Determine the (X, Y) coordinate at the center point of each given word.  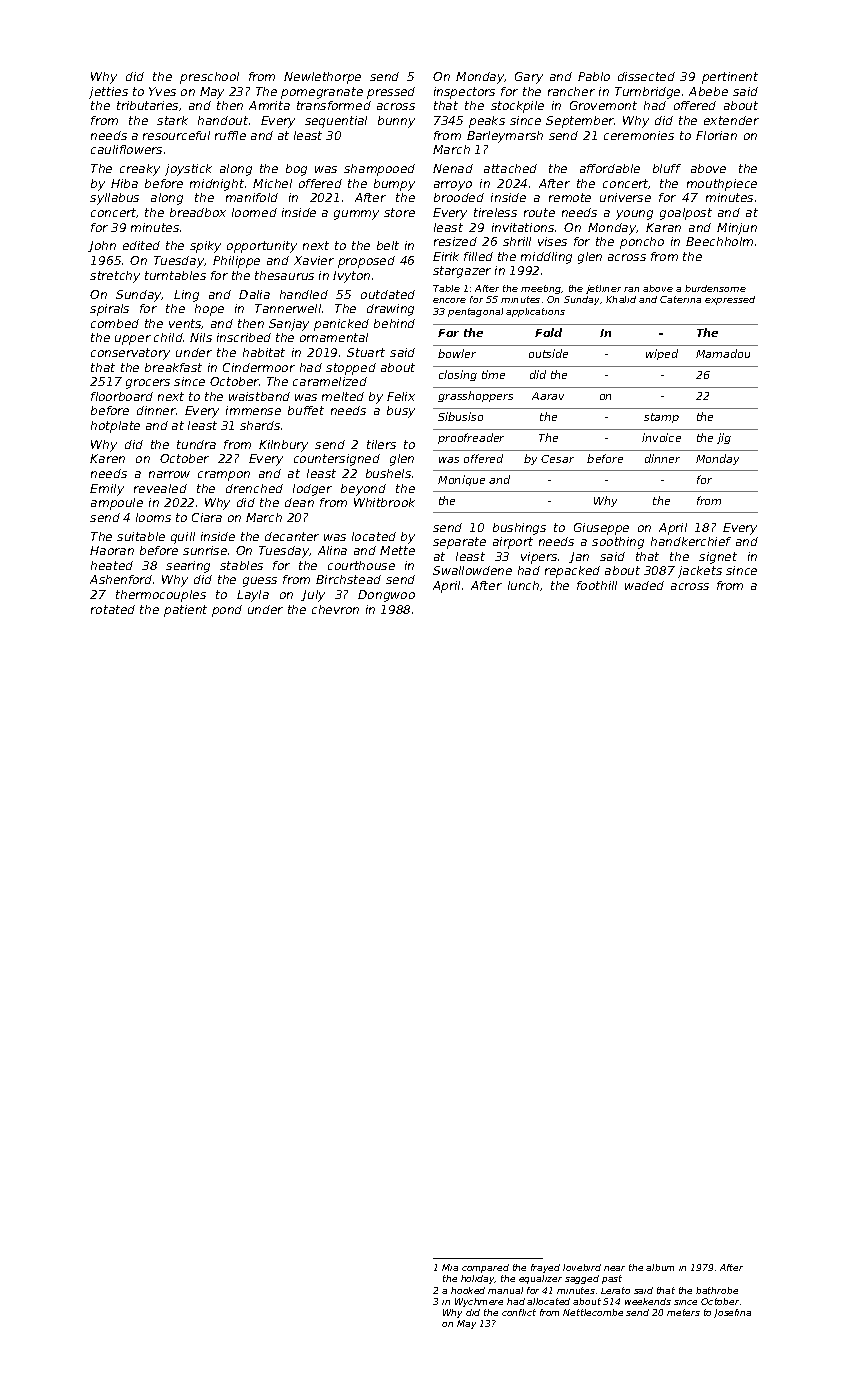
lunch (523, 585)
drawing (390, 310)
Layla (253, 596)
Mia (450, 1267)
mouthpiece (722, 185)
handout (223, 120)
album (660, 1267)
